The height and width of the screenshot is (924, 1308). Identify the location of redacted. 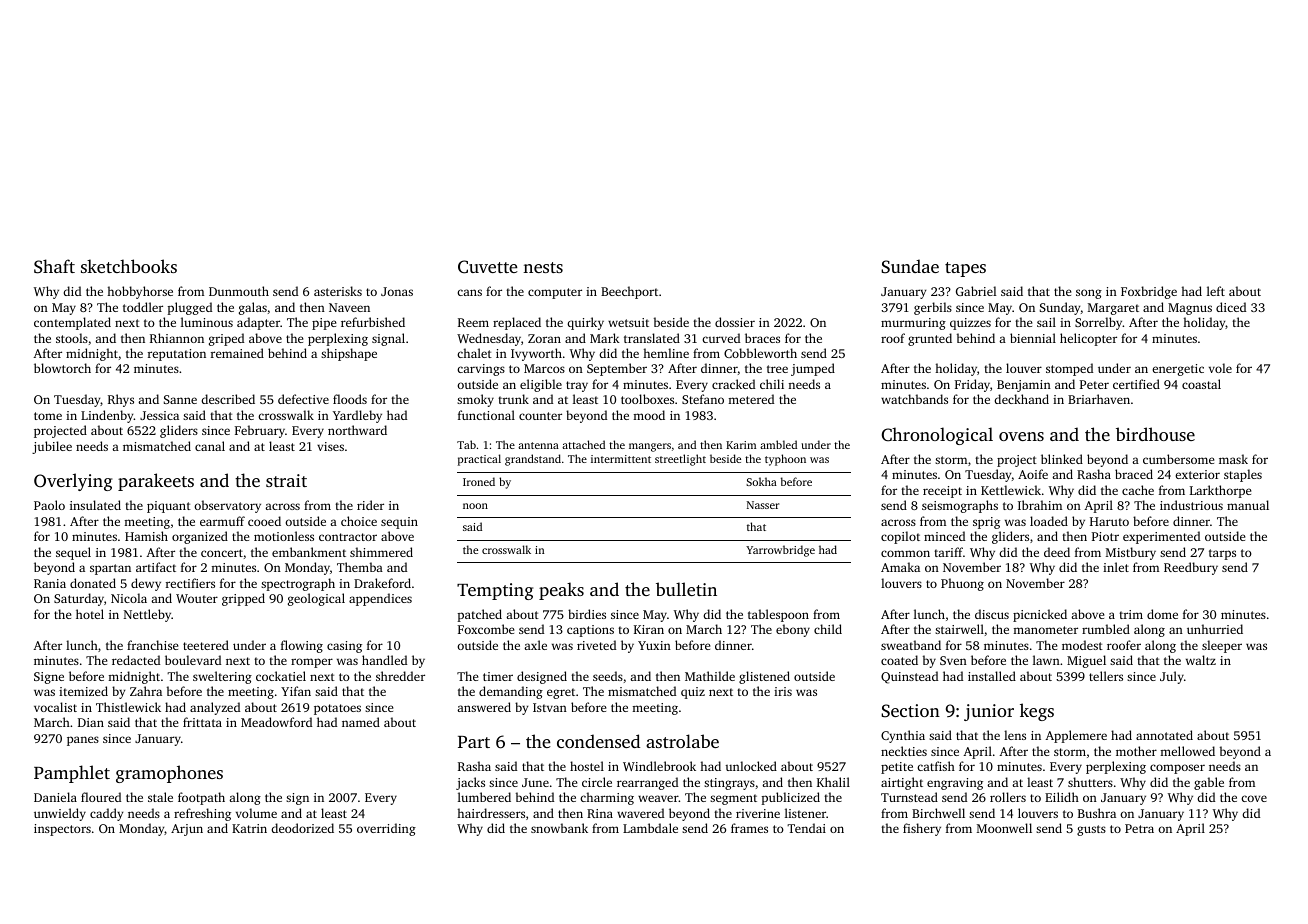
(136, 660).
